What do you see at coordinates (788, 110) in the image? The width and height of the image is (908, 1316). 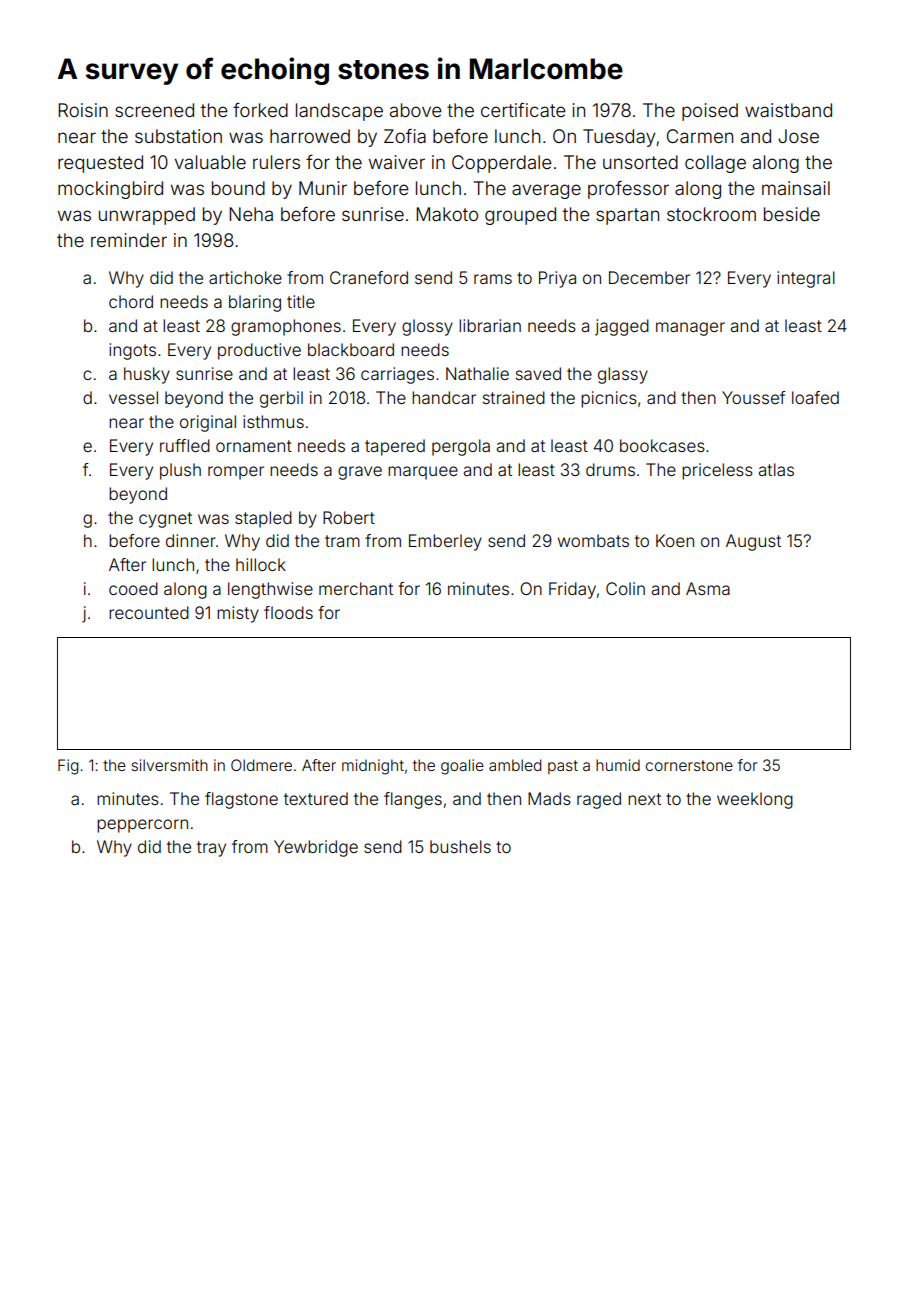 I see `waistband` at bounding box center [788, 110].
